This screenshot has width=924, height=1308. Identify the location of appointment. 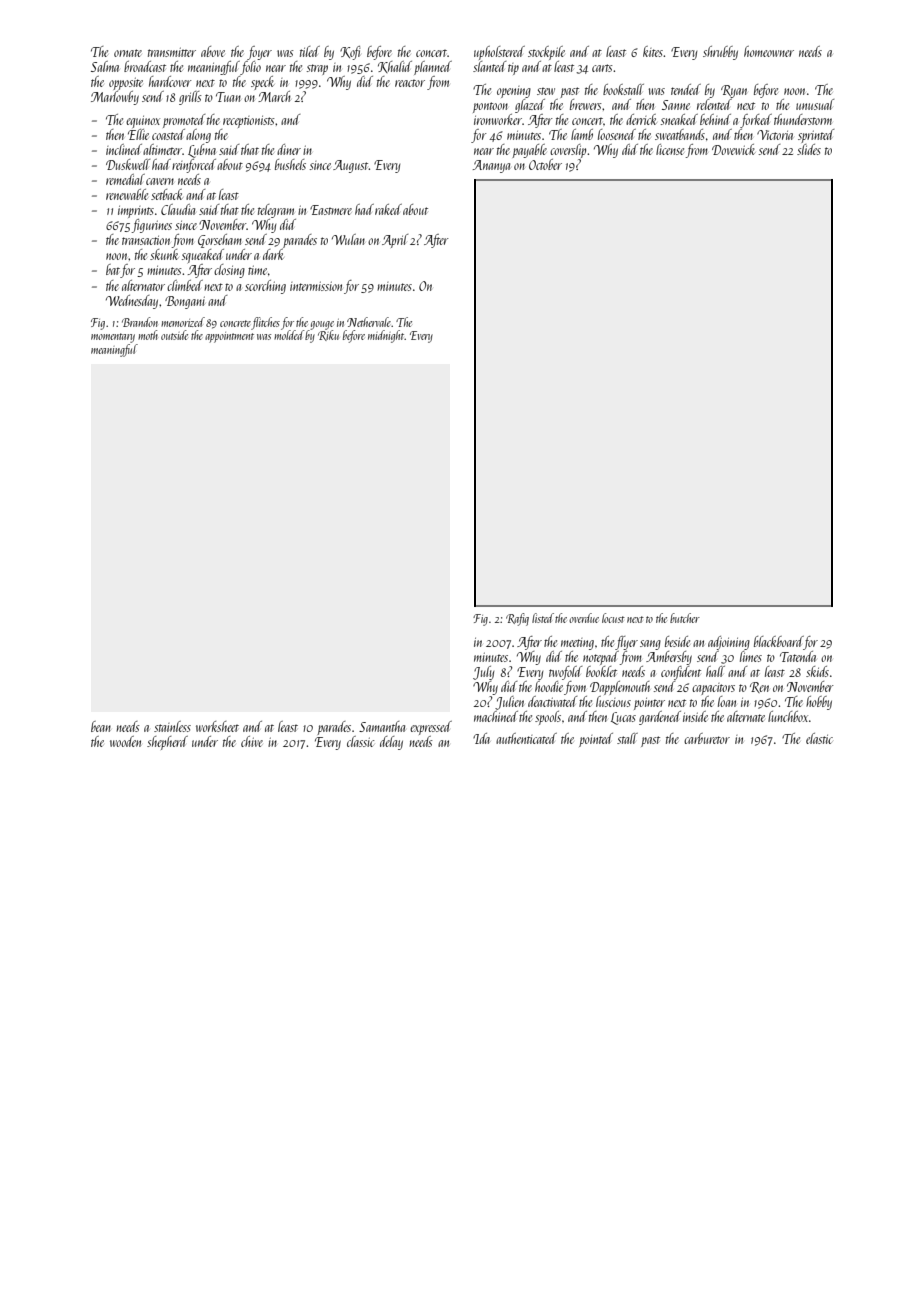
(229, 337).
